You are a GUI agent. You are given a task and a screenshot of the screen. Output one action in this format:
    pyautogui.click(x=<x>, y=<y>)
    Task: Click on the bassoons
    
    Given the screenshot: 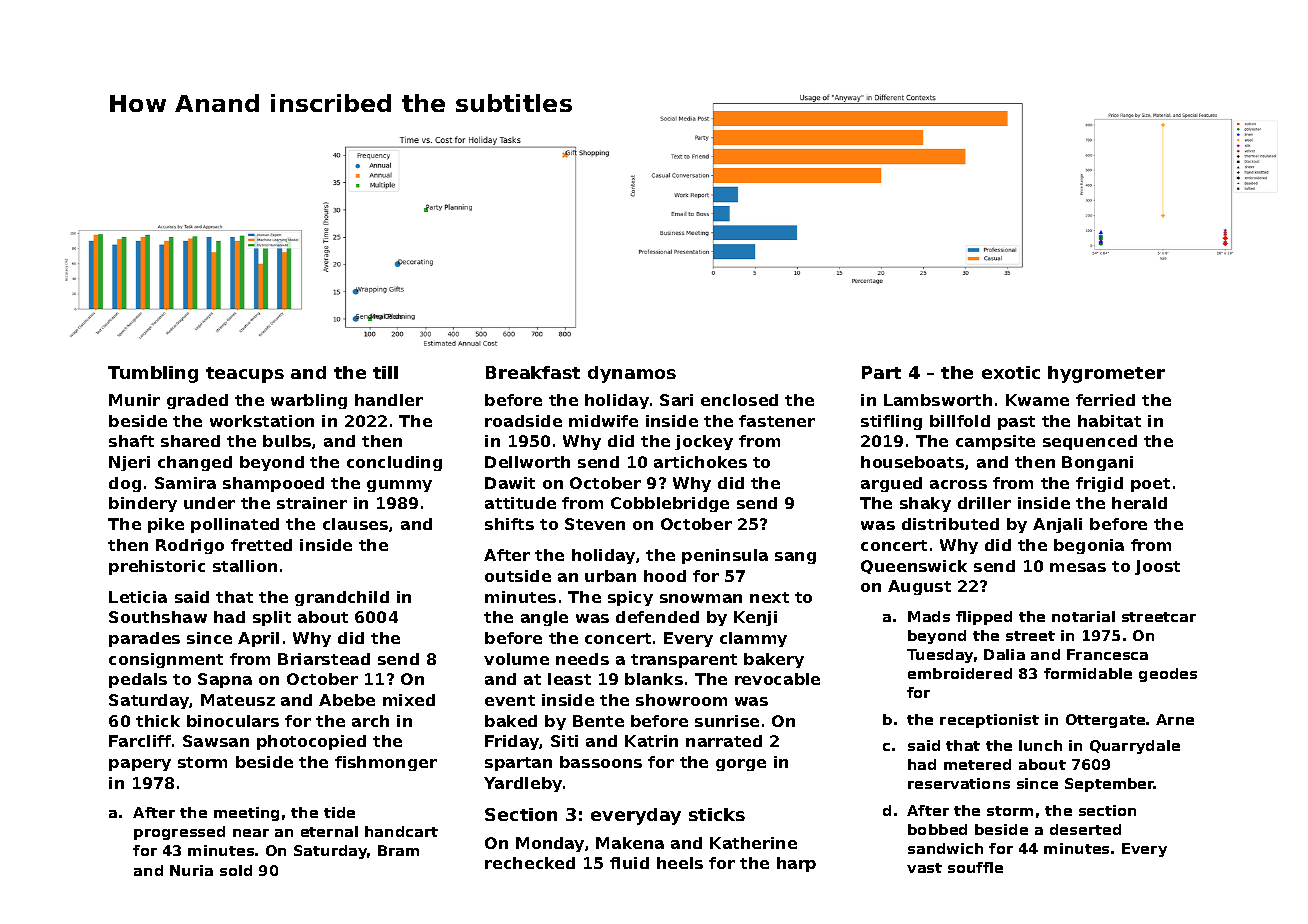 What is the action you would take?
    pyautogui.click(x=601, y=762)
